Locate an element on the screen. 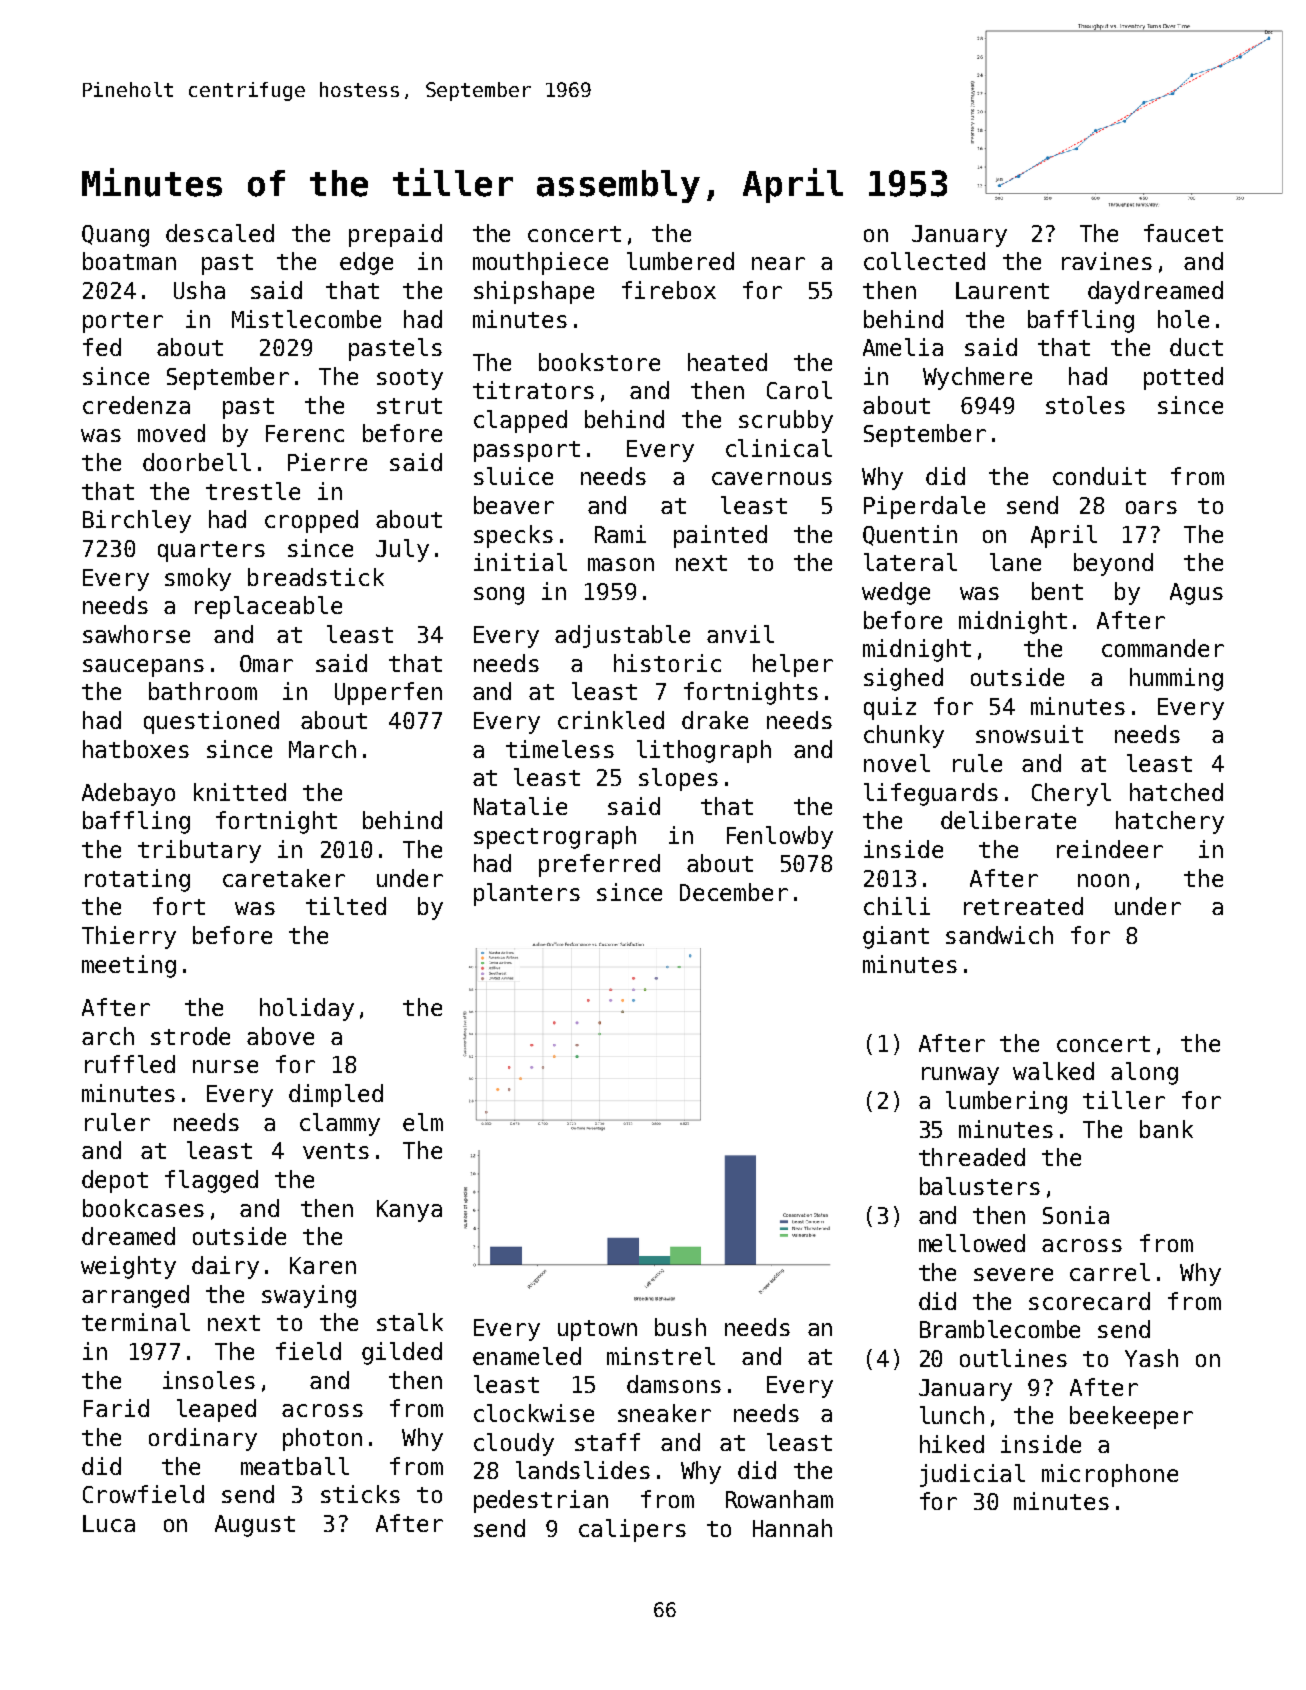 Image resolution: width=1306 pixels, height=1690 pixels. clockwise is located at coordinates (534, 1413).
